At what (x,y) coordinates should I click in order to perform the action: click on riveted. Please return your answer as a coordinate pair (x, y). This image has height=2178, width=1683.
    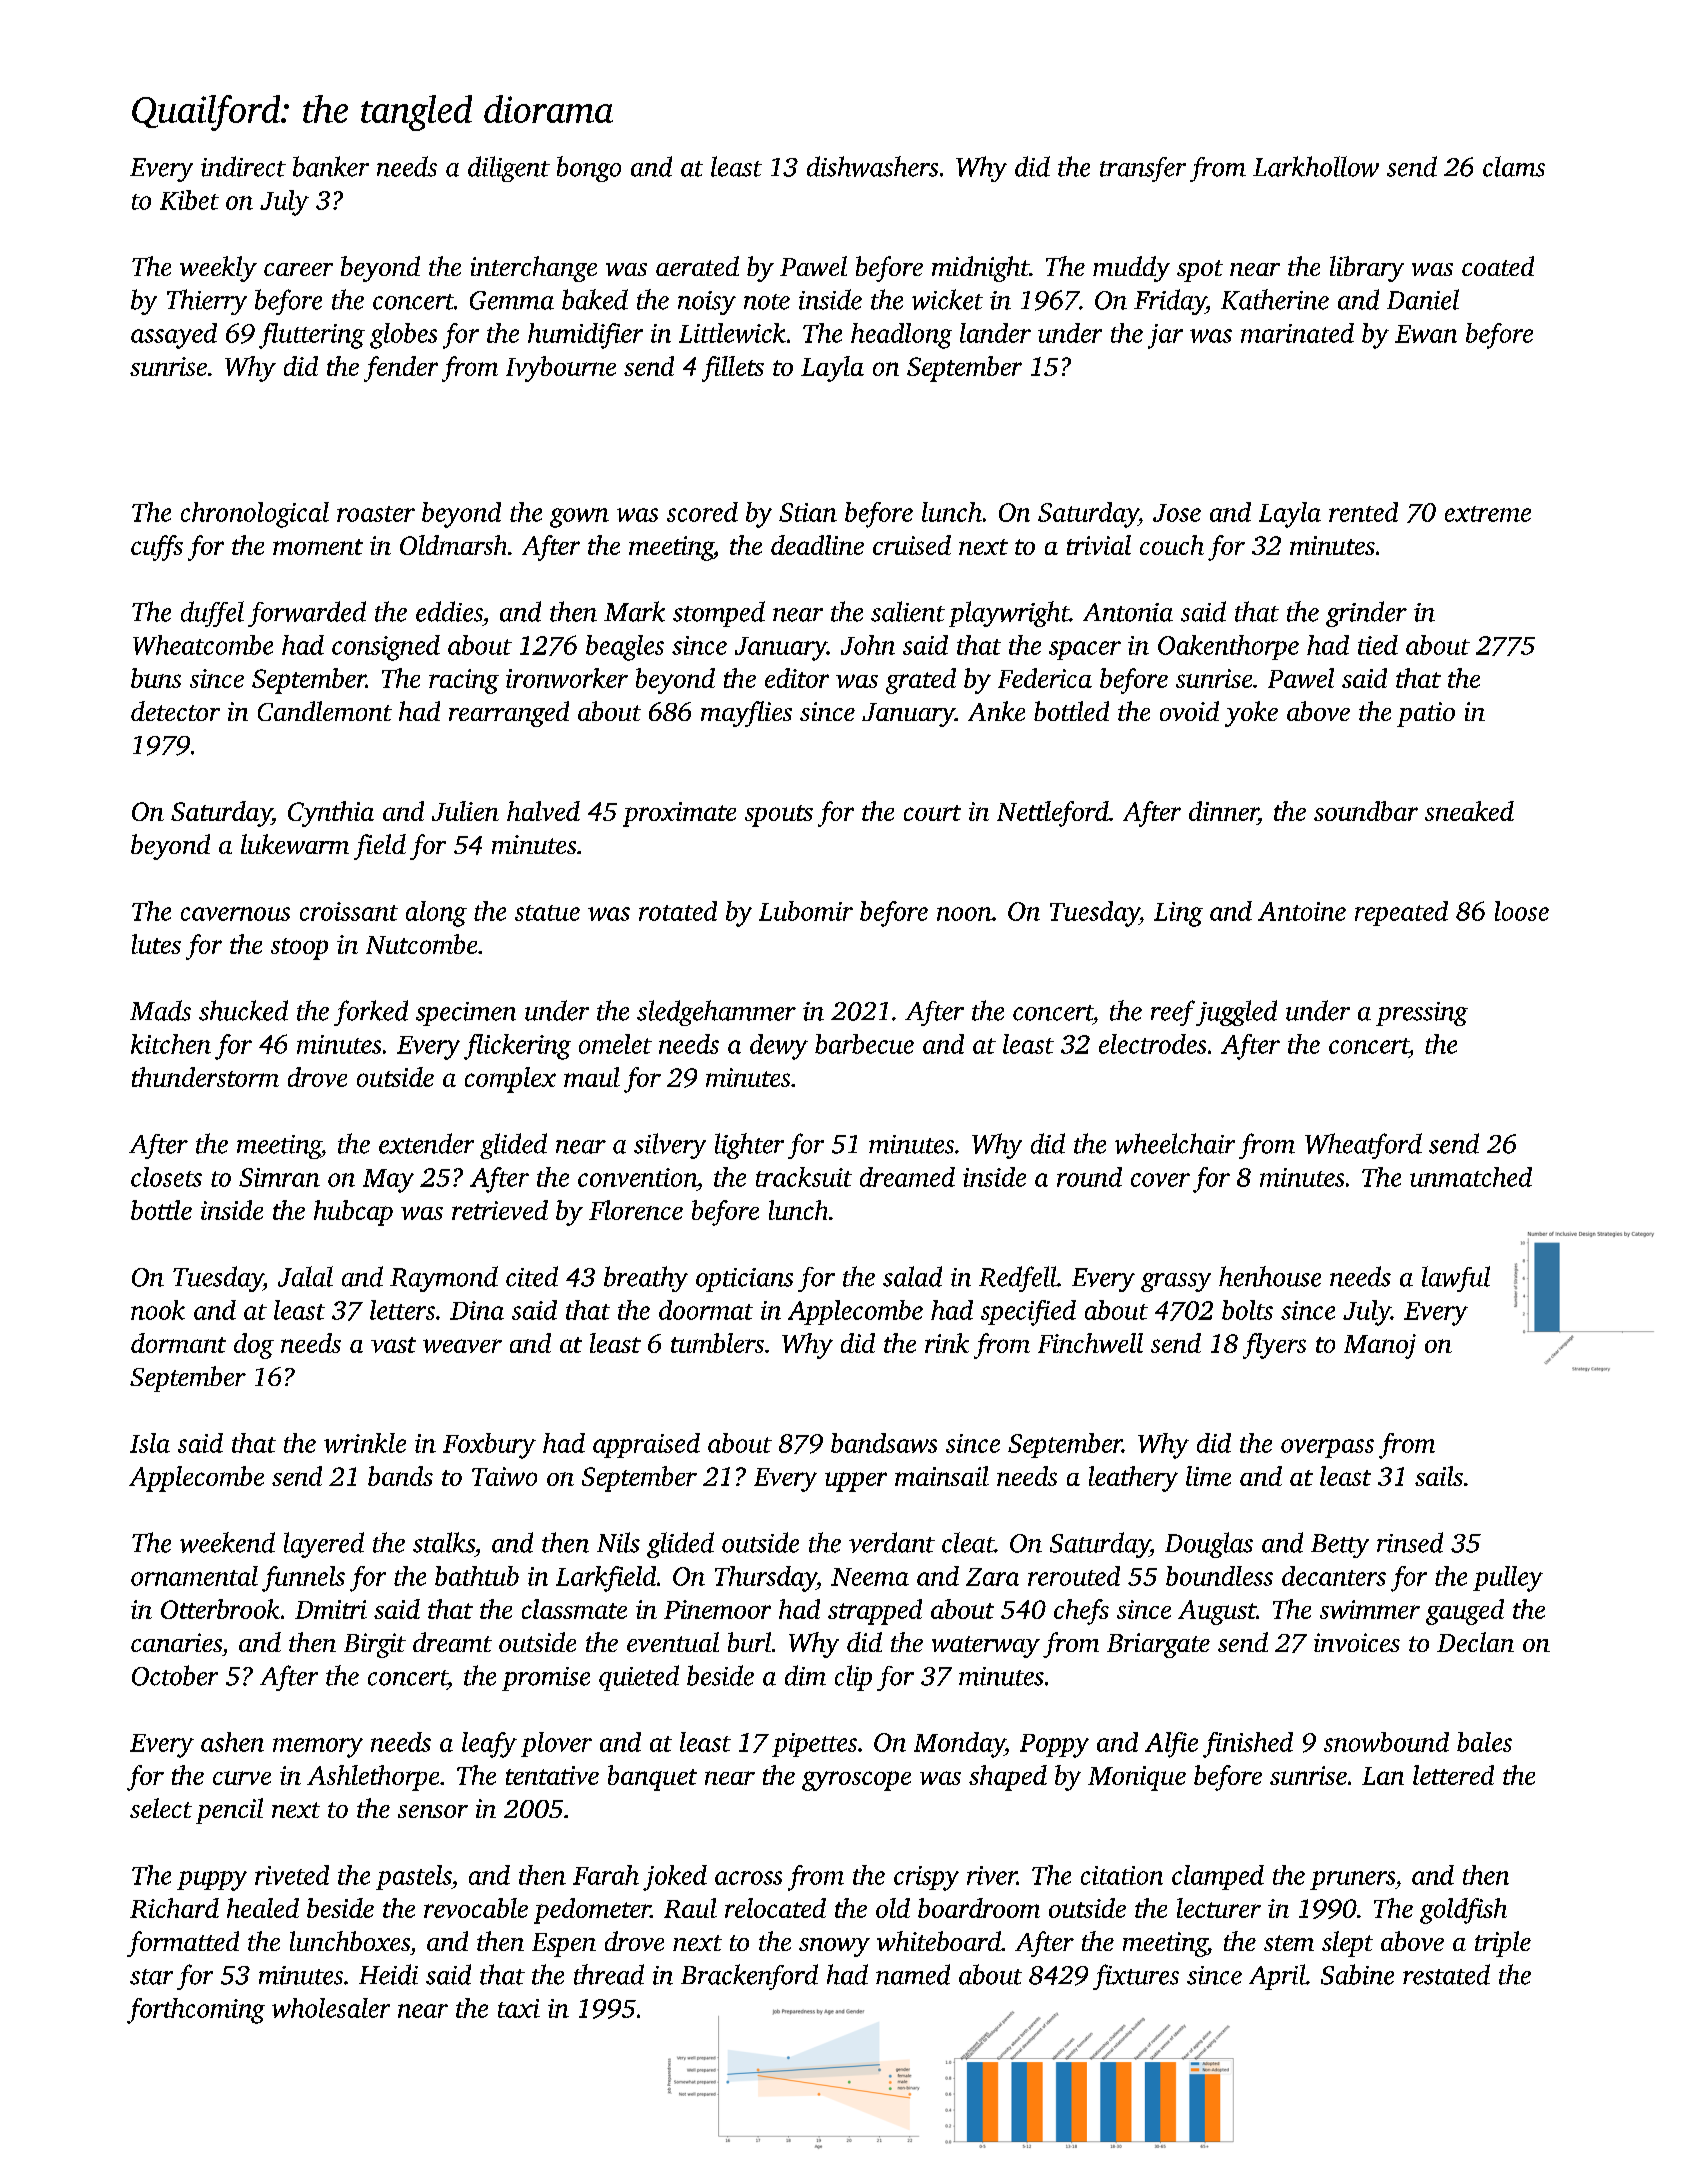
    Looking at the image, I should click on (292, 1875).
